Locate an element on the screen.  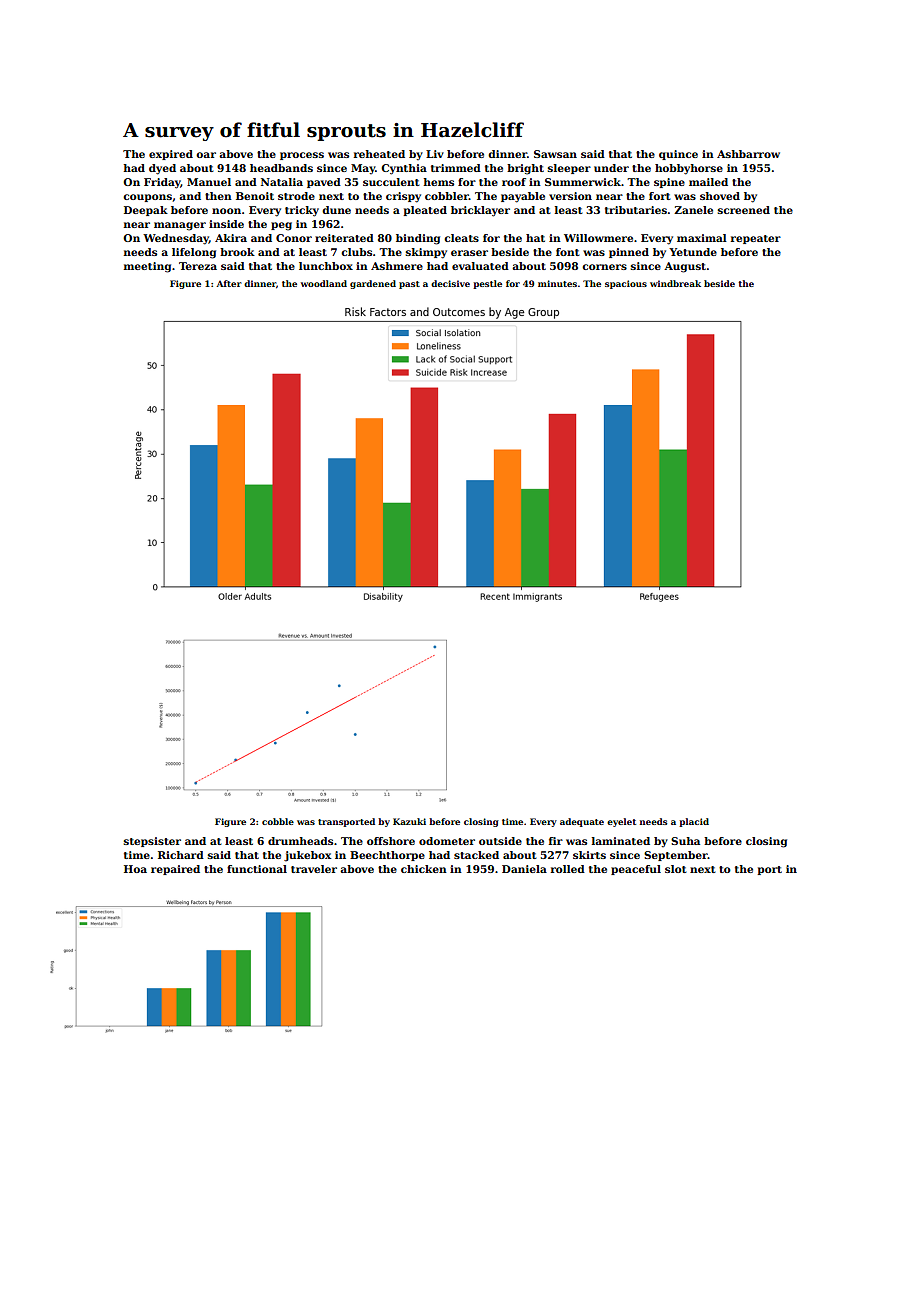
pestle is located at coordinates (487, 284).
